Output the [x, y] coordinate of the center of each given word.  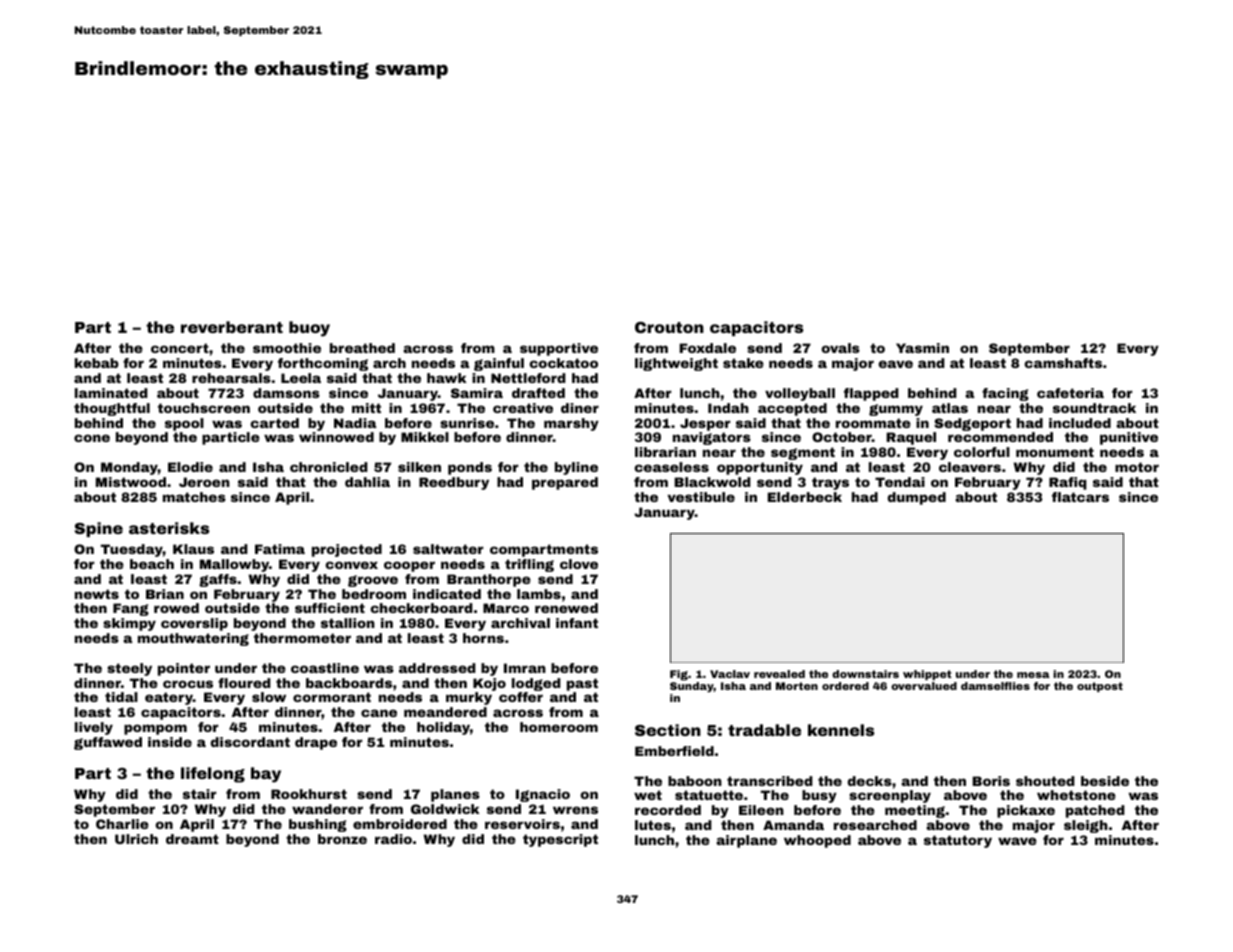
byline [576, 468]
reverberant [232, 327]
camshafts [1063, 363]
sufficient [330, 608]
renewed [566, 608]
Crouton [669, 327]
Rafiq [1068, 483]
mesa [1033, 675]
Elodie [190, 467]
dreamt [192, 839]
